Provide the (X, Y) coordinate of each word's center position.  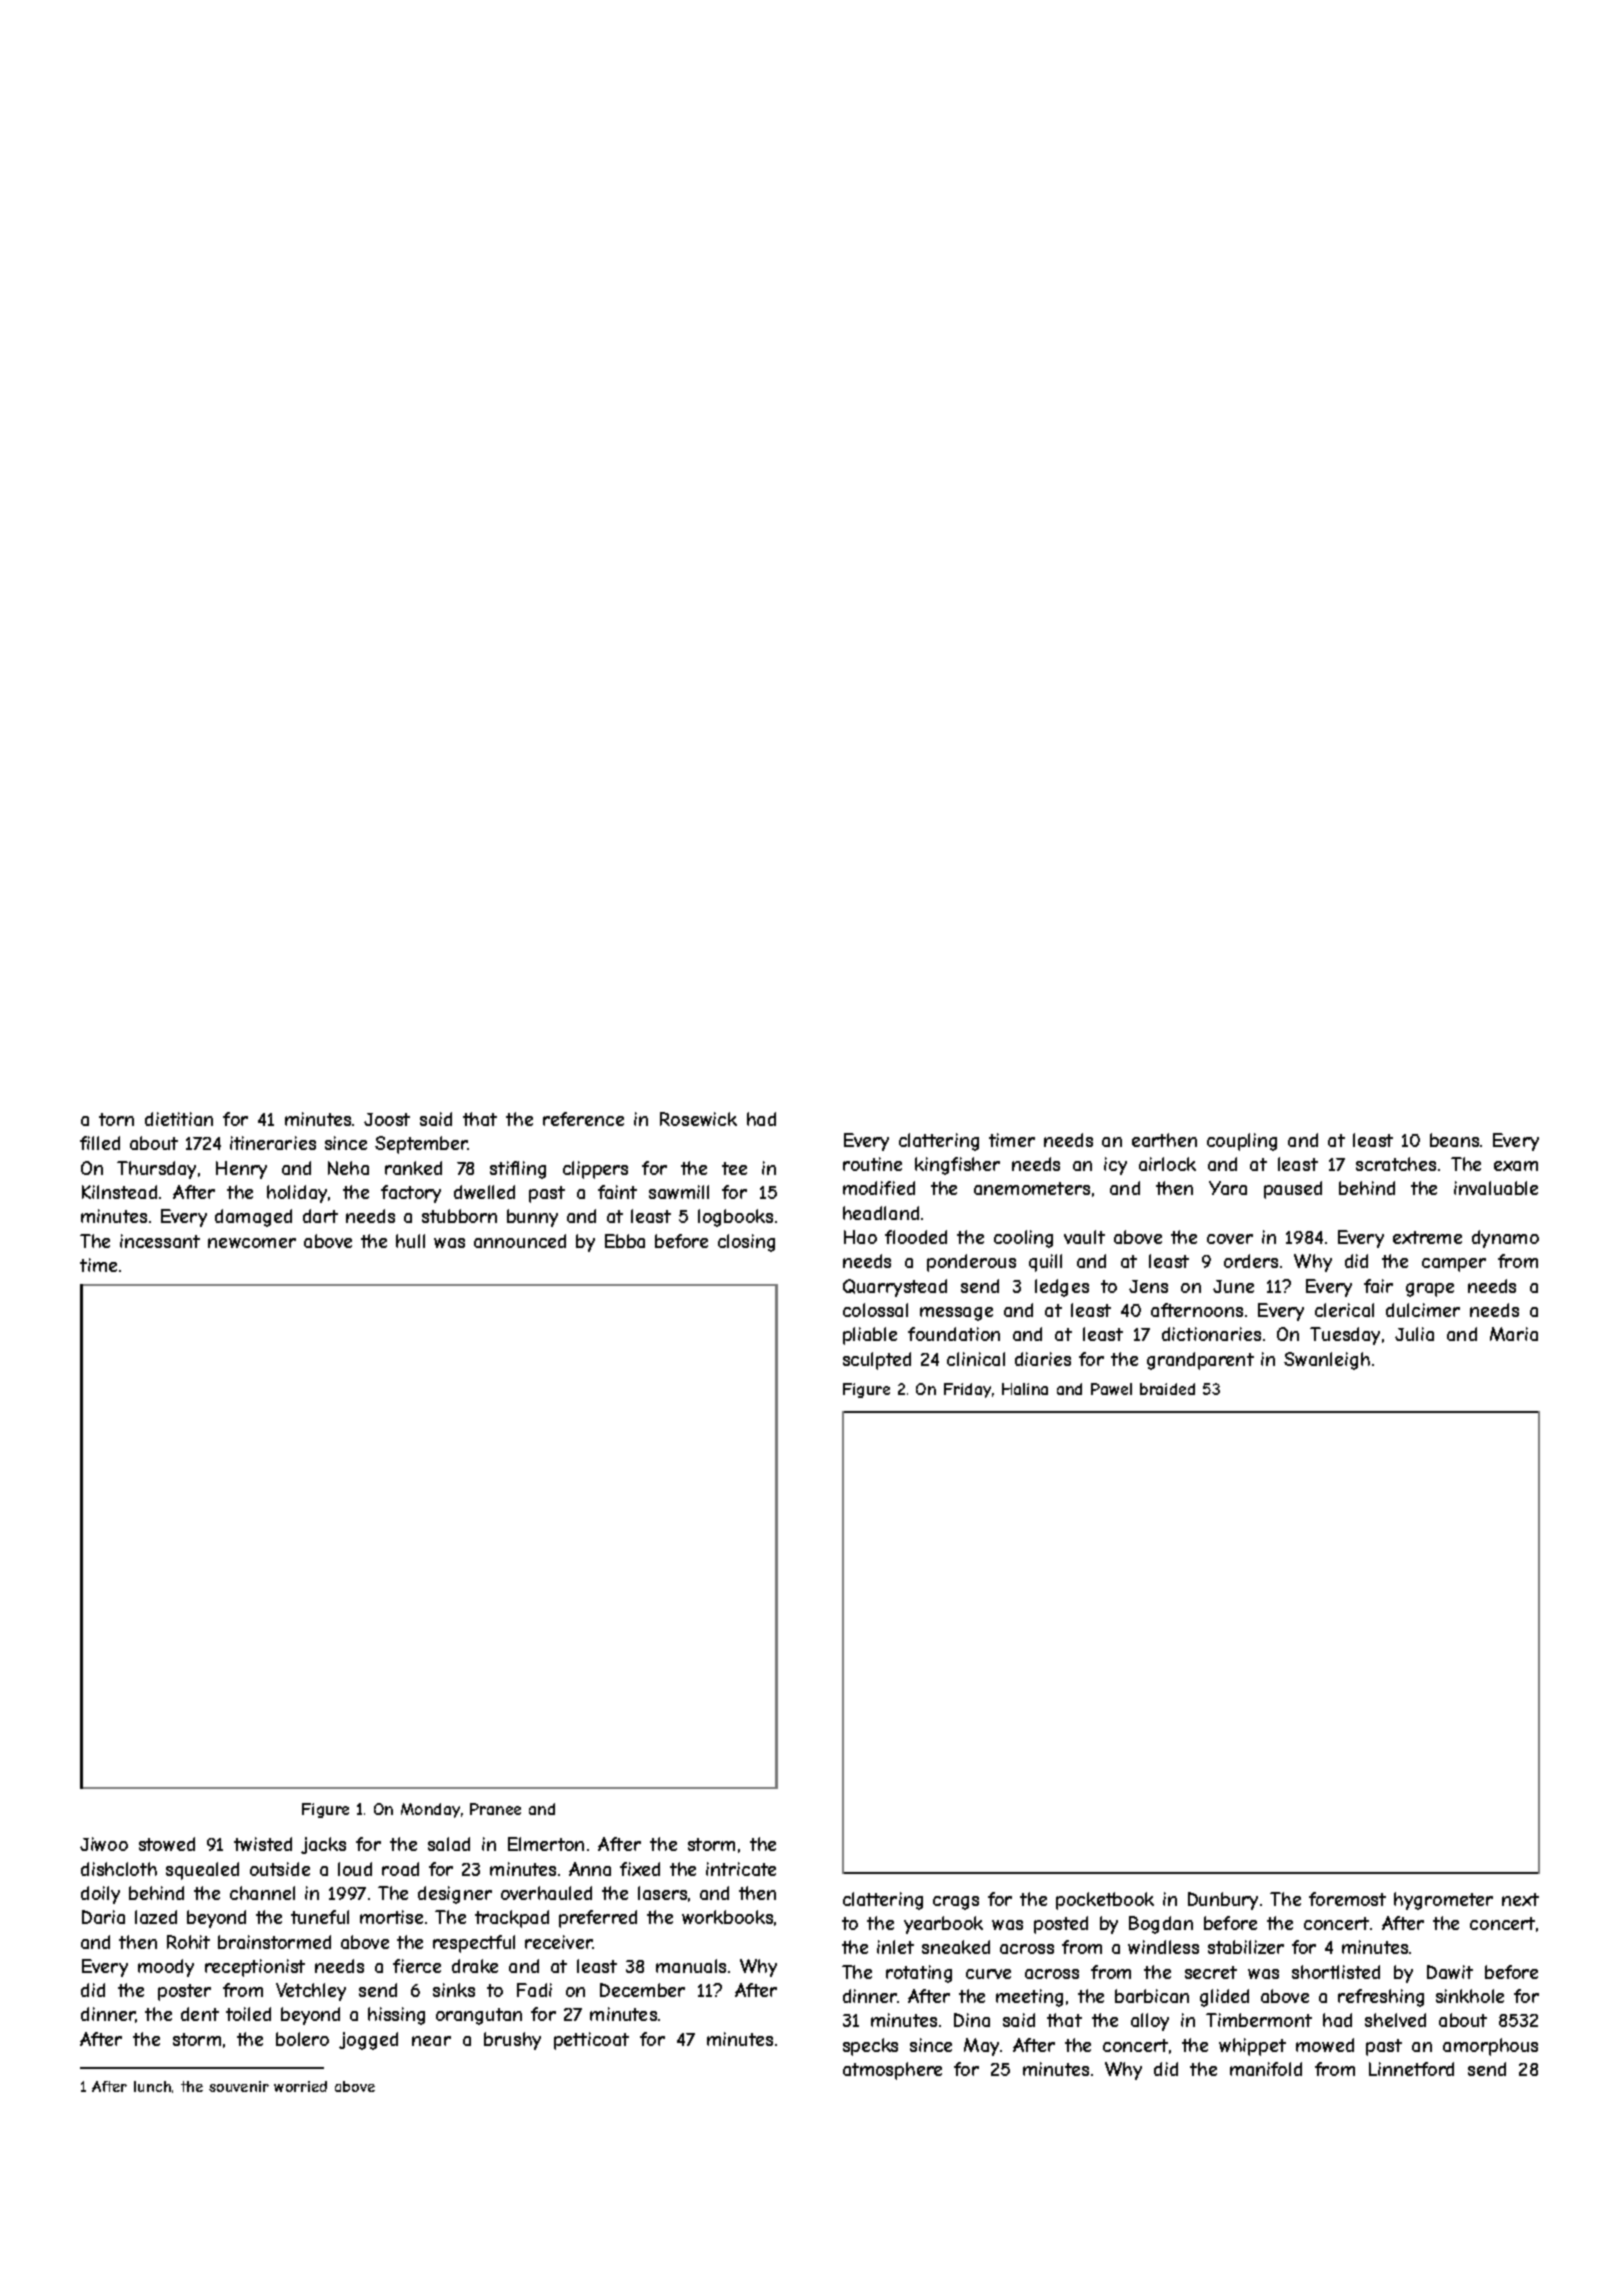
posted (1061, 1925)
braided (1167, 1389)
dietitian (179, 1119)
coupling (1242, 1142)
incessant (160, 1241)
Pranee (495, 1809)
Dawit (1450, 1972)
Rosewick (698, 1119)
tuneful (320, 1917)
